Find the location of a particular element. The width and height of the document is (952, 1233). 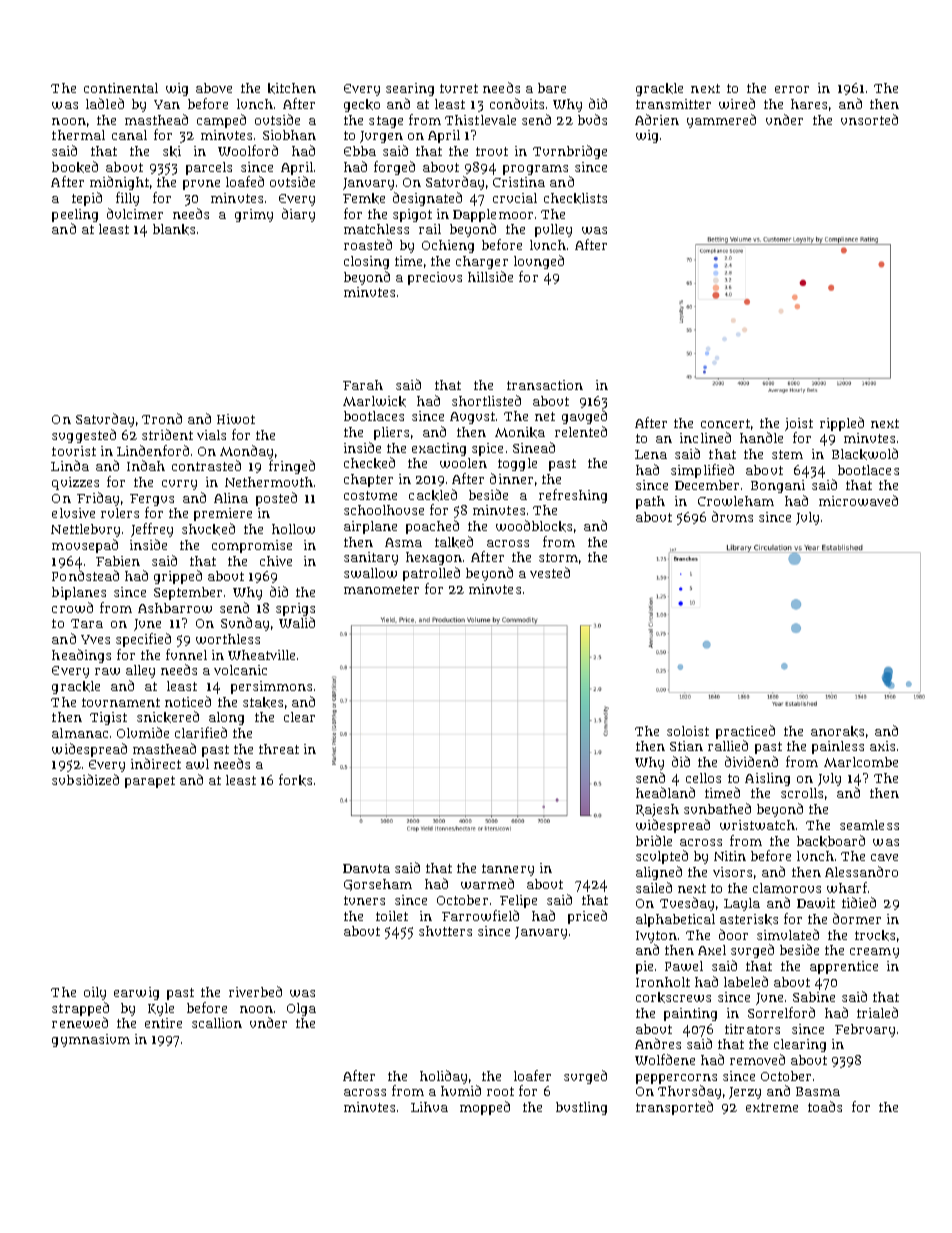

concert is located at coordinates (725, 423).
